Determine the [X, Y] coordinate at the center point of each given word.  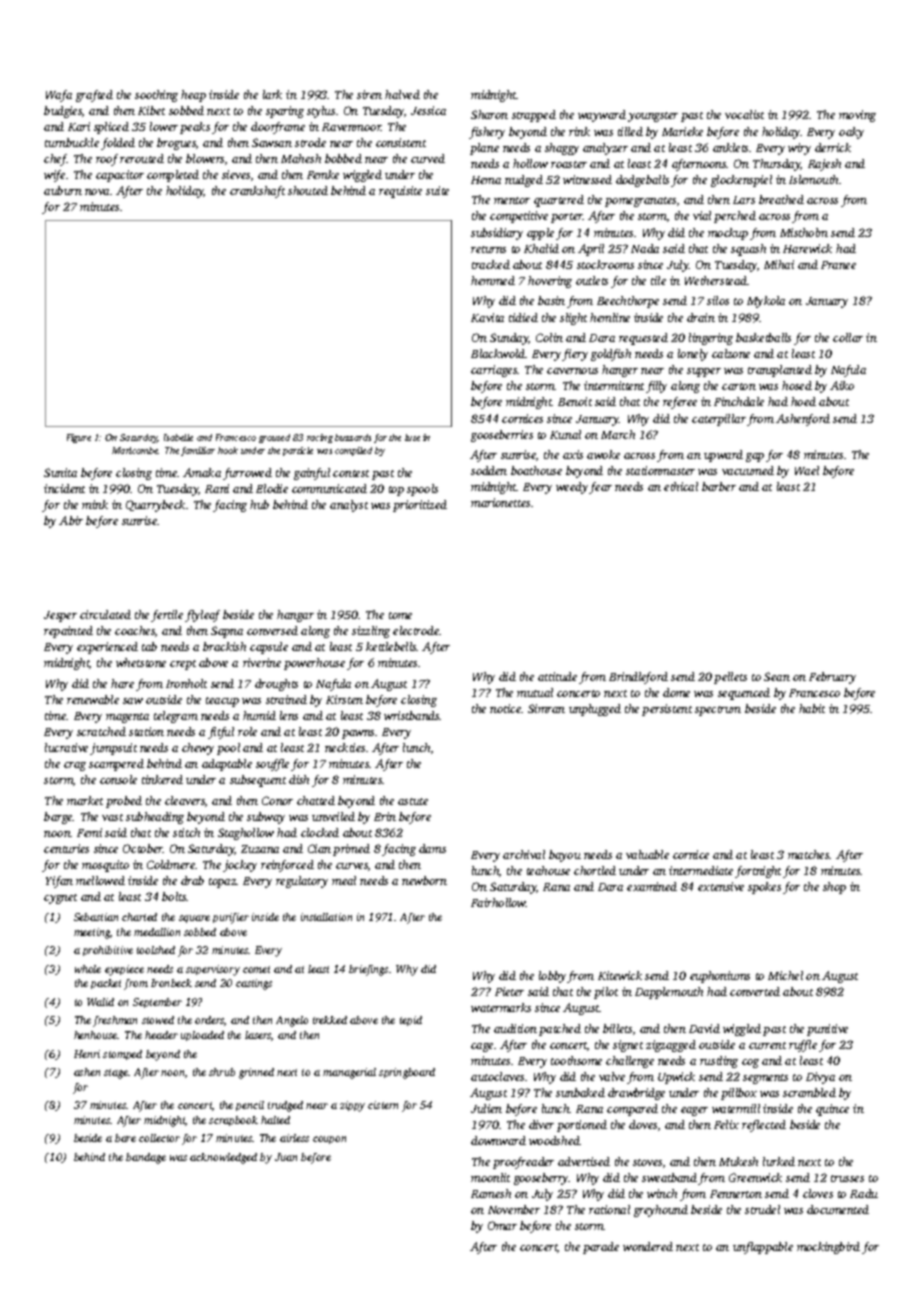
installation [326, 917]
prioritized [420, 506]
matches [809, 854]
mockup [728, 234]
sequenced [744, 694]
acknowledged [223, 1158]
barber [719, 486]
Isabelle [178, 437]
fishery [487, 133]
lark [272, 94]
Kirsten [344, 699]
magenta [127, 718]
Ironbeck [171, 983]
